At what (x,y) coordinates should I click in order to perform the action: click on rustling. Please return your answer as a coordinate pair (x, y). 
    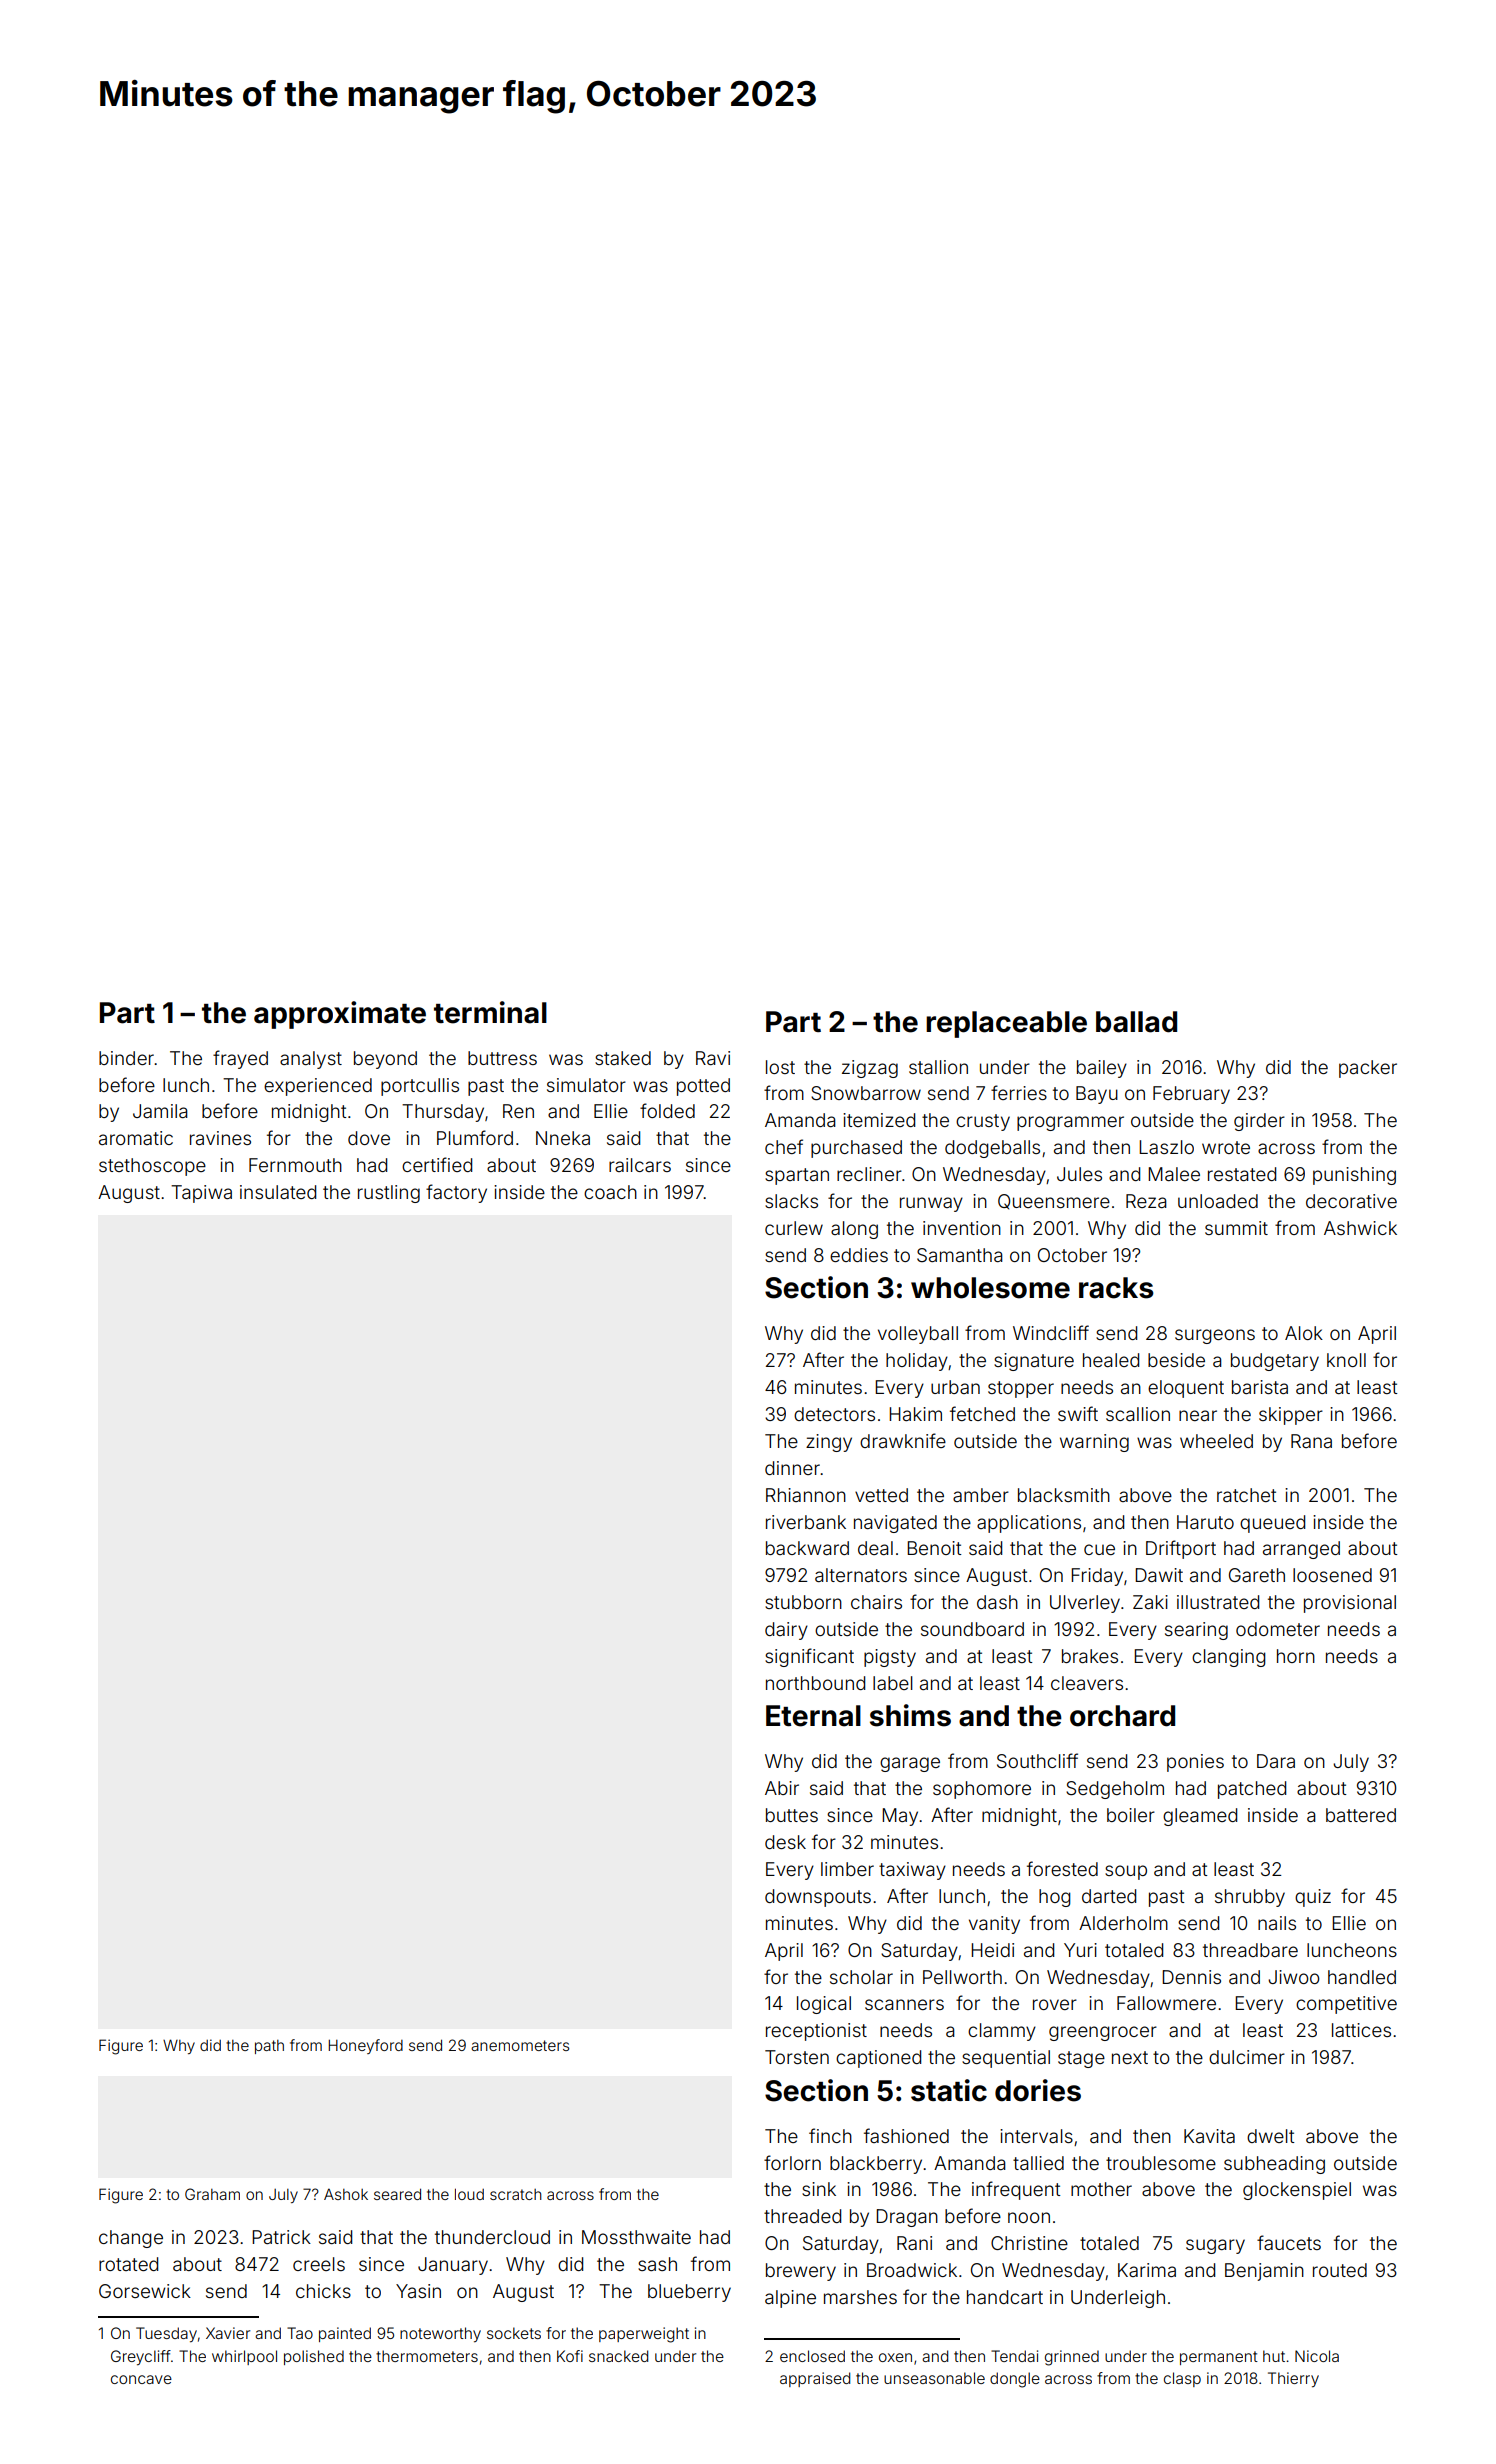
    Looking at the image, I should click on (389, 1194).
